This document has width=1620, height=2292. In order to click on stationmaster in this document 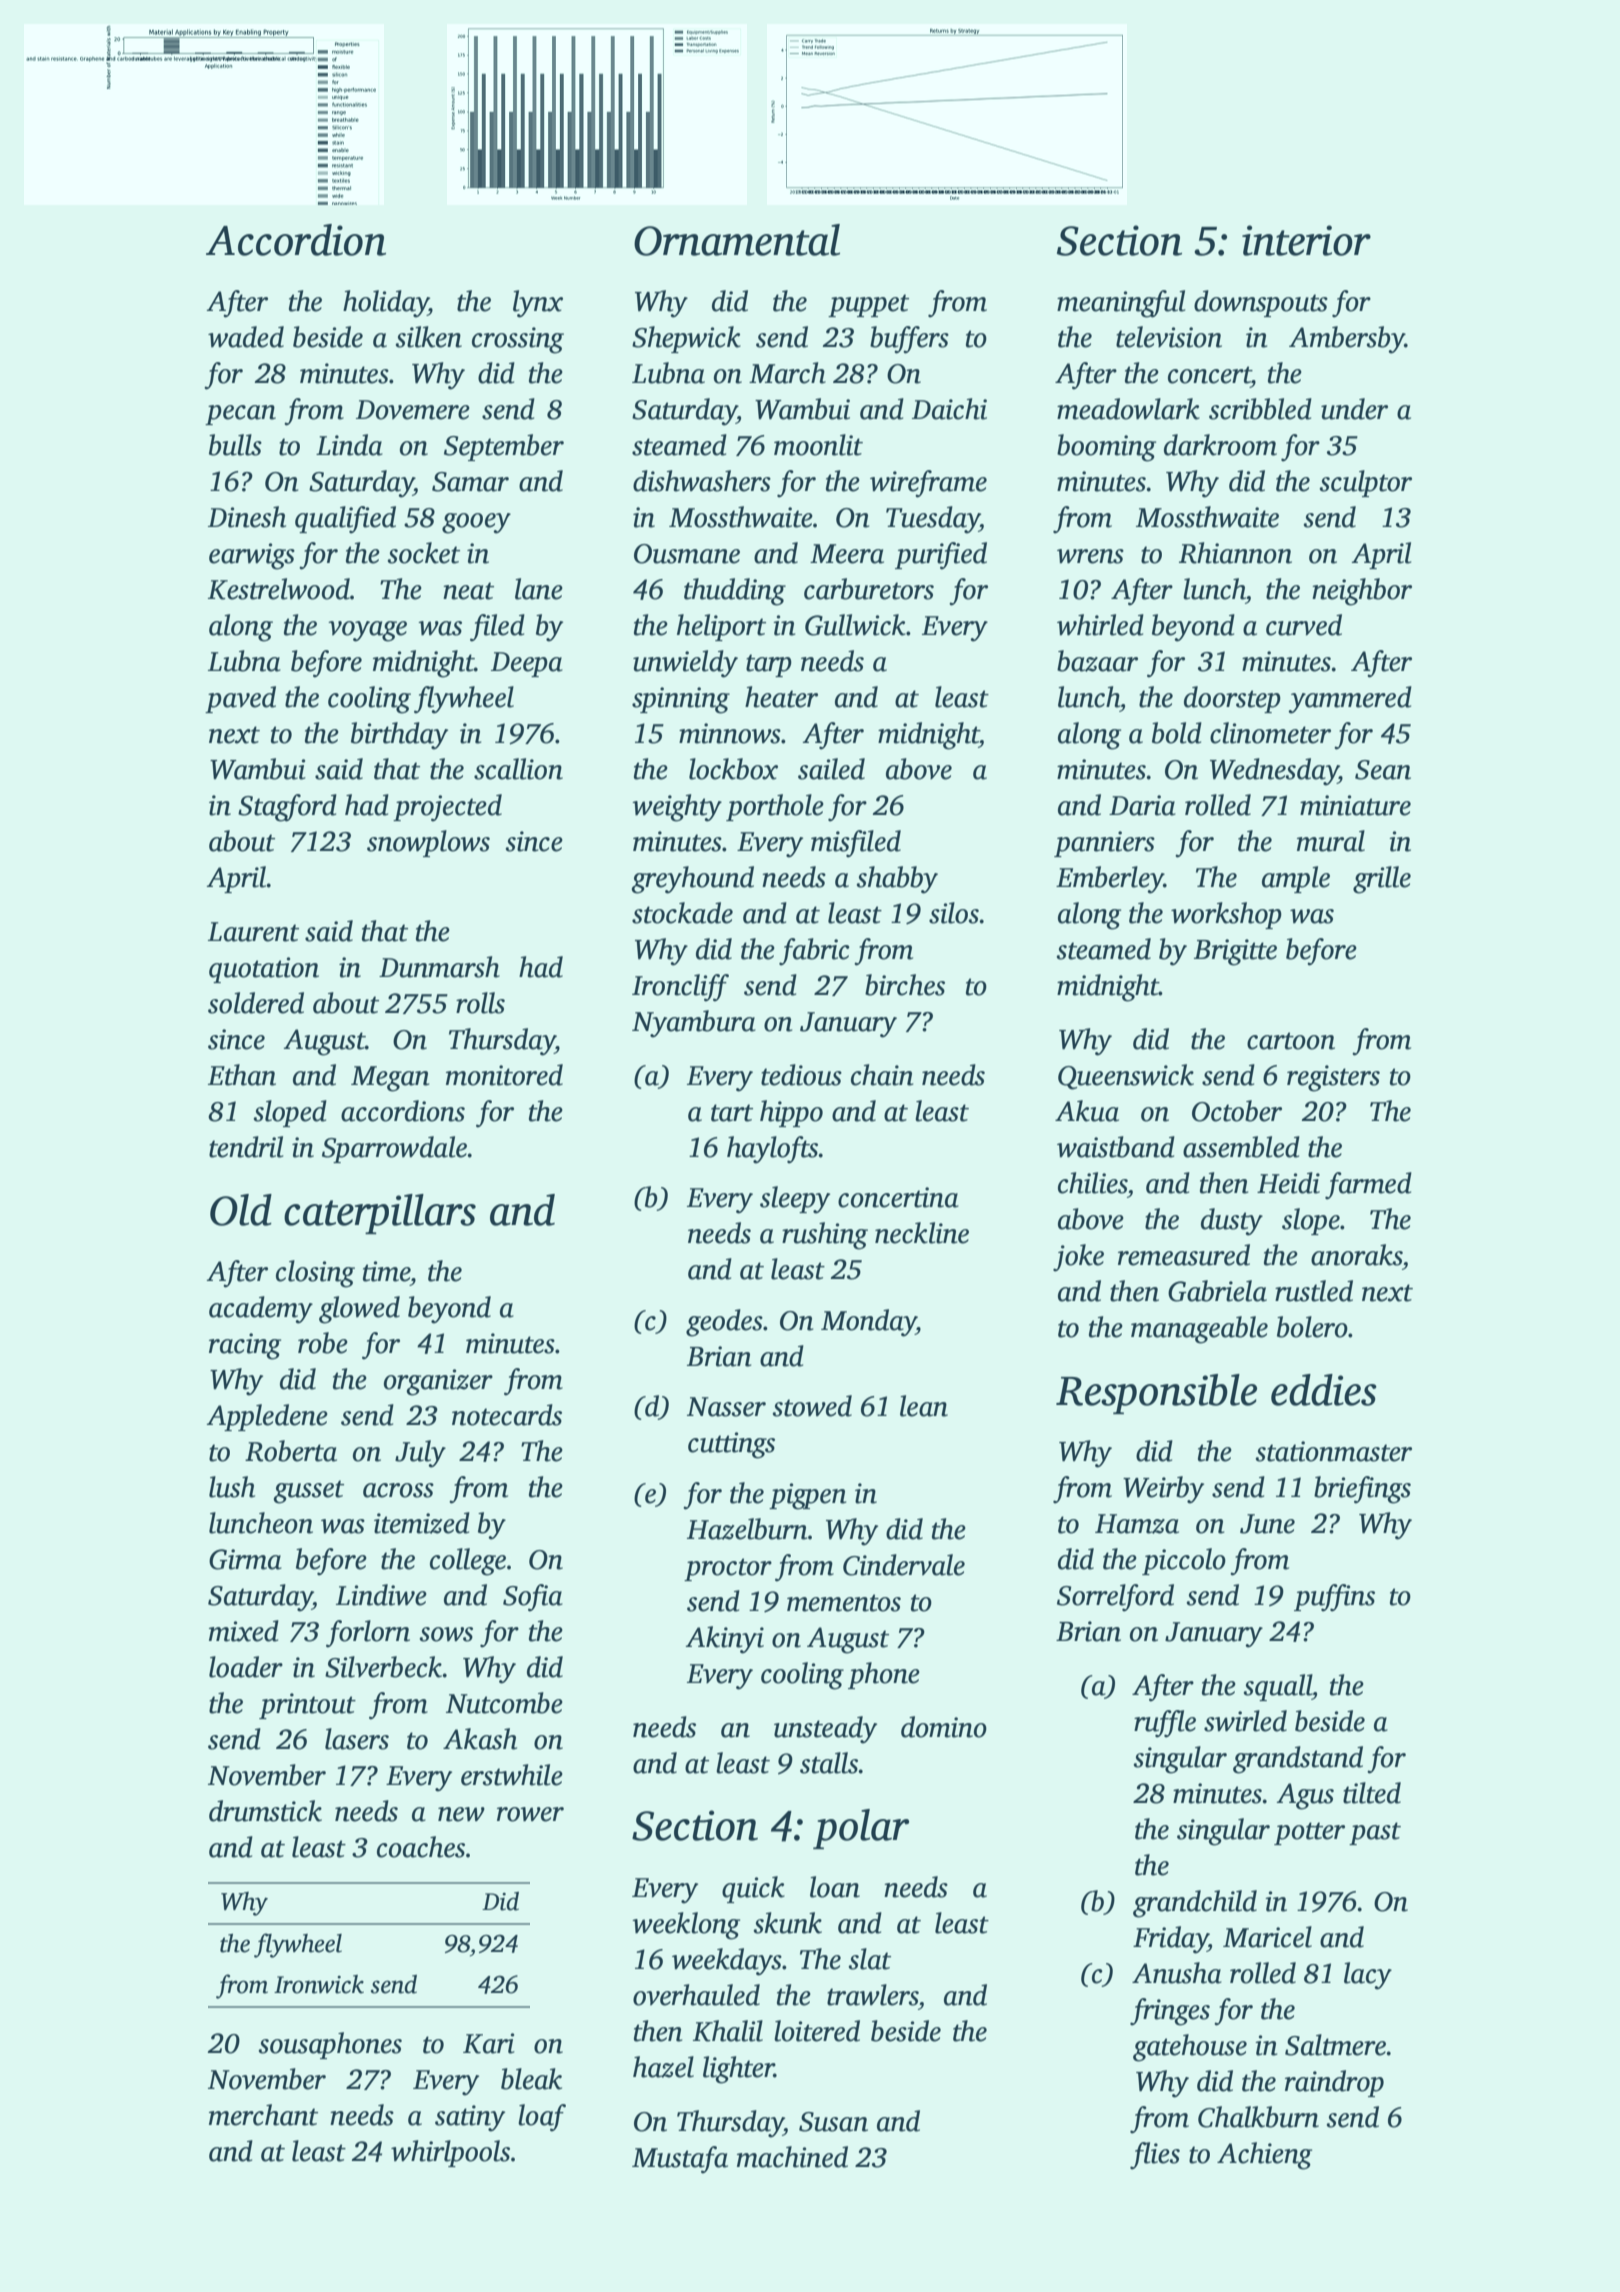, I will do `click(1333, 1451)`.
